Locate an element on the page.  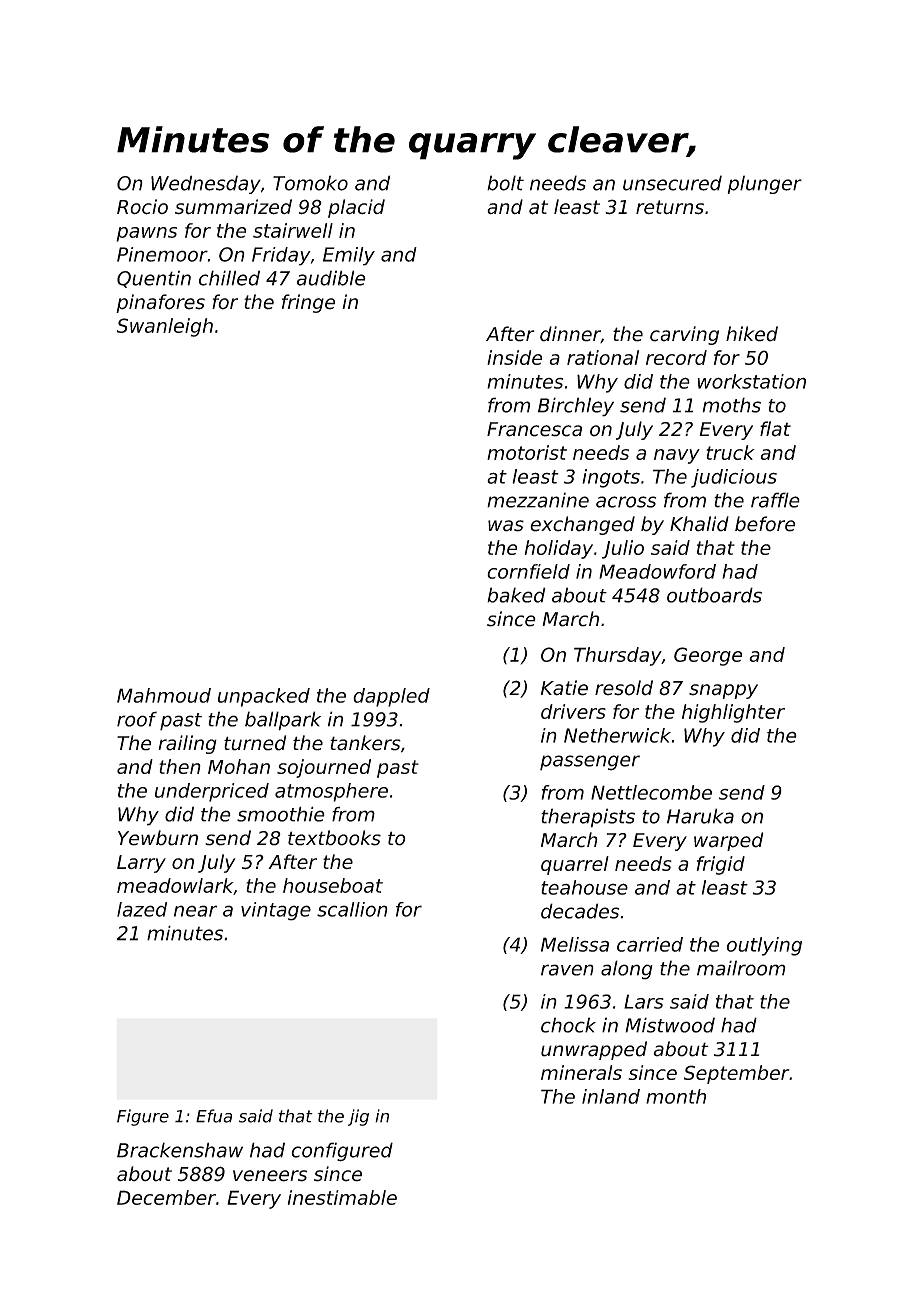
Emily is located at coordinates (349, 256).
